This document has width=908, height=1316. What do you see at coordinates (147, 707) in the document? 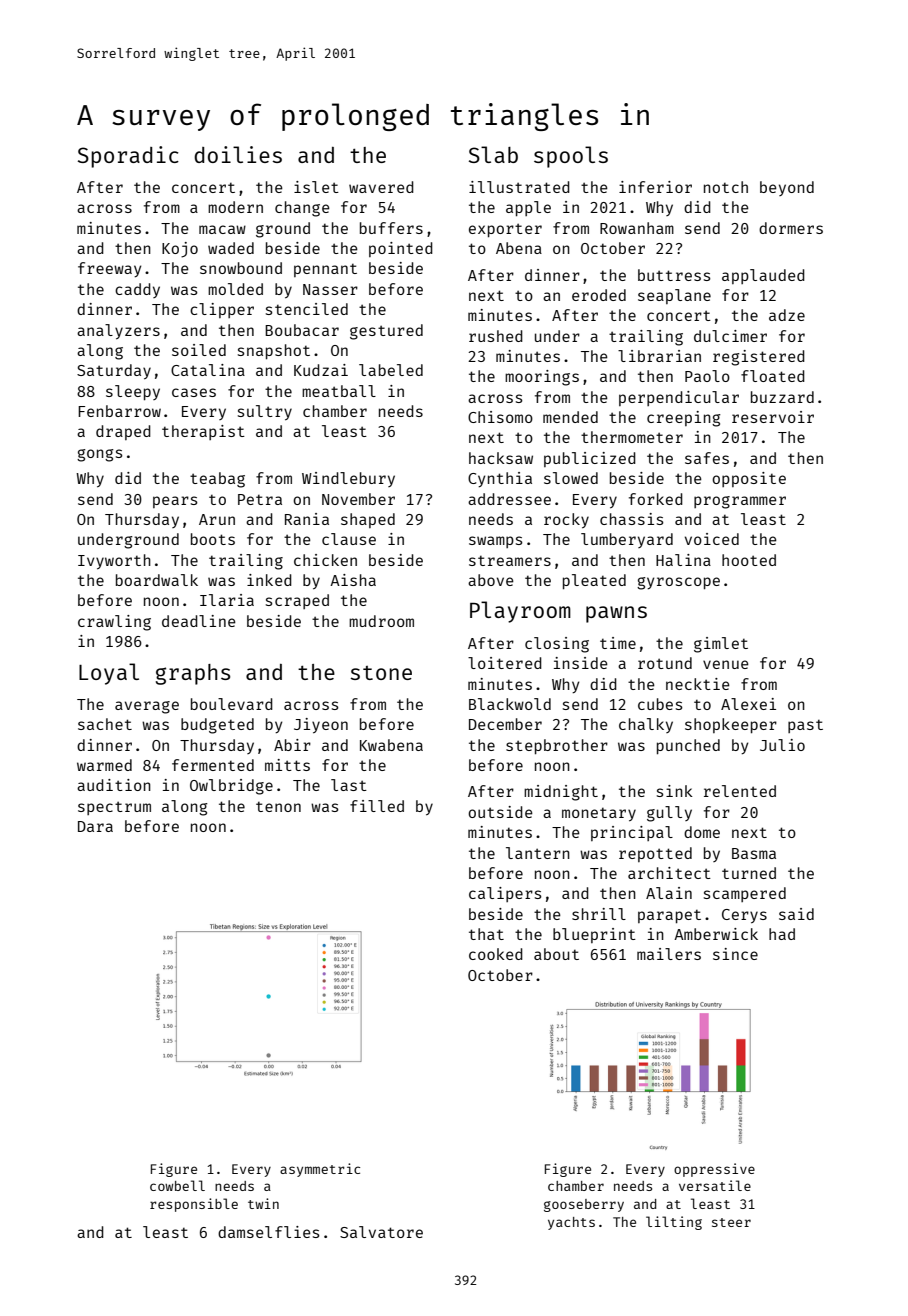
I see `average` at bounding box center [147, 707].
